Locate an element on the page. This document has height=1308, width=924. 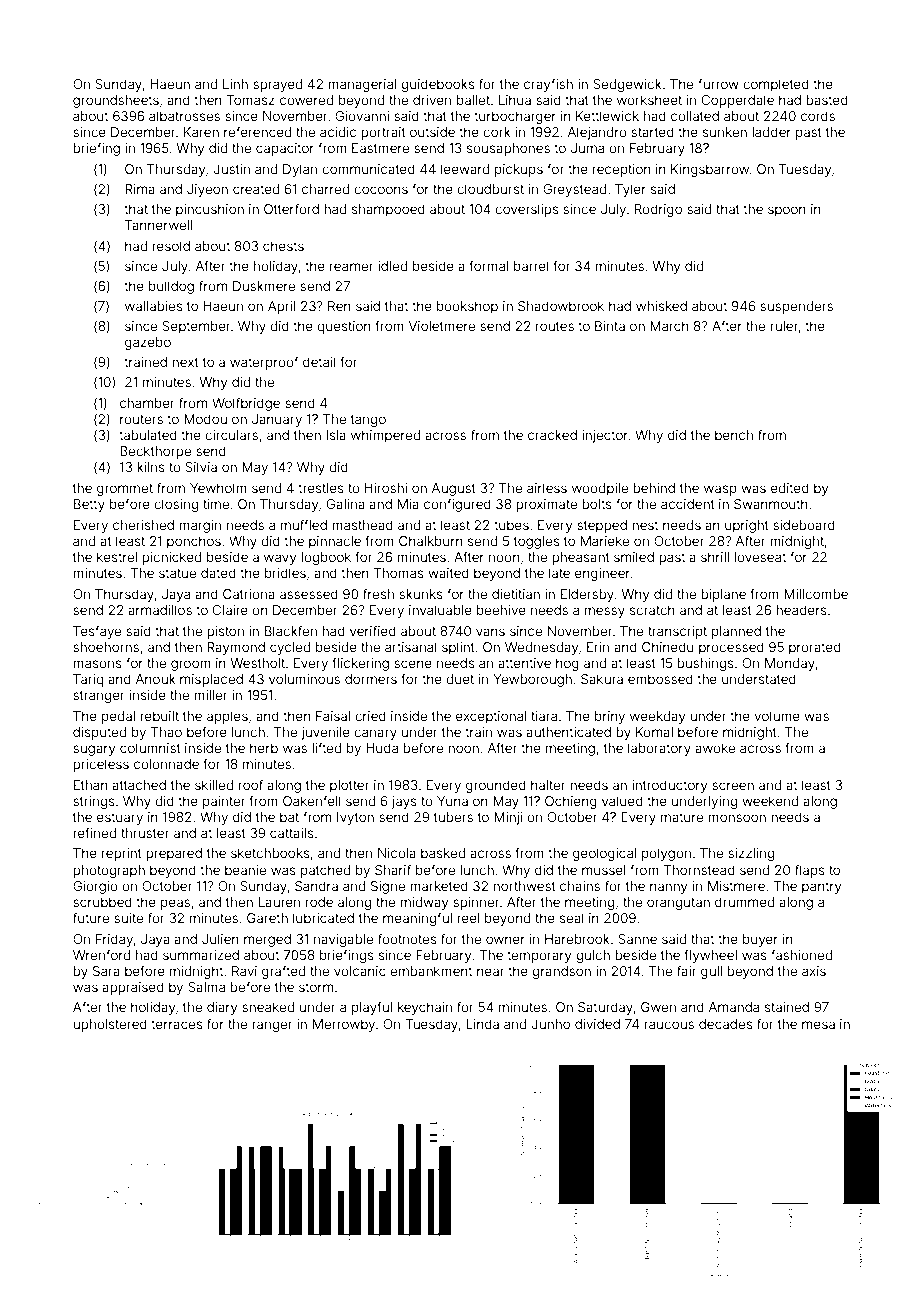
diary is located at coordinates (222, 1008).
